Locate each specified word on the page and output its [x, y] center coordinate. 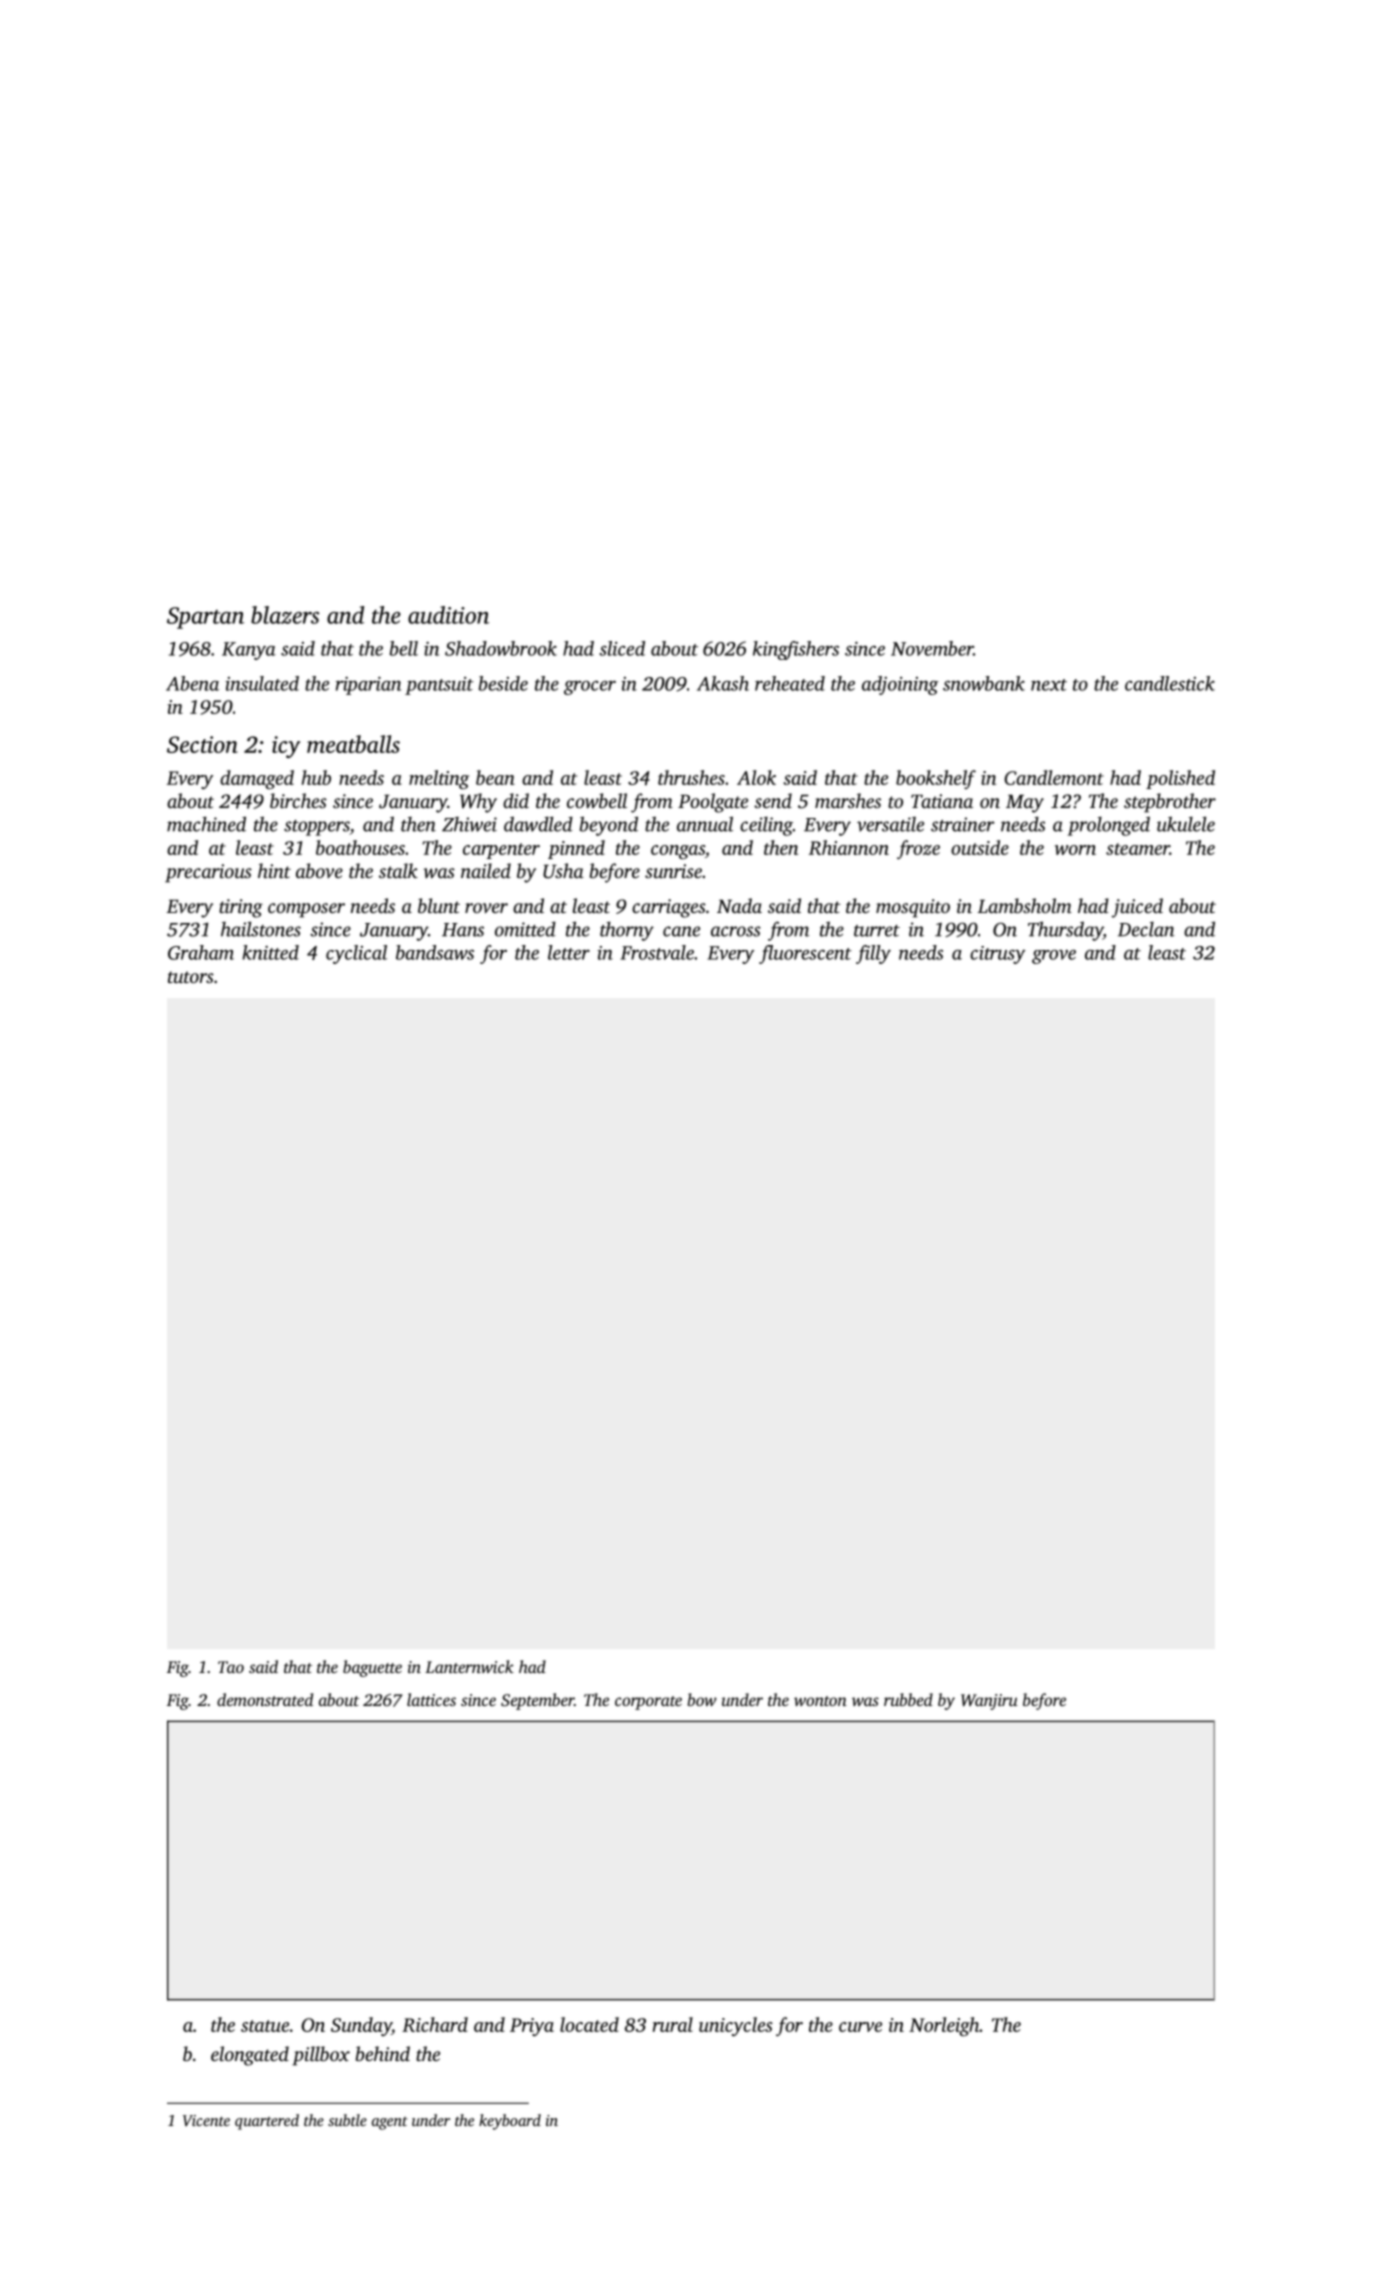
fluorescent [805, 954]
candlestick [1170, 683]
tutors [191, 977]
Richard [435, 2024]
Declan [1146, 929]
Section [202, 744]
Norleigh [944, 2026]
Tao [231, 1667]
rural [673, 2024]
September [537, 1701]
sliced [622, 648]
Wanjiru [989, 1702]
